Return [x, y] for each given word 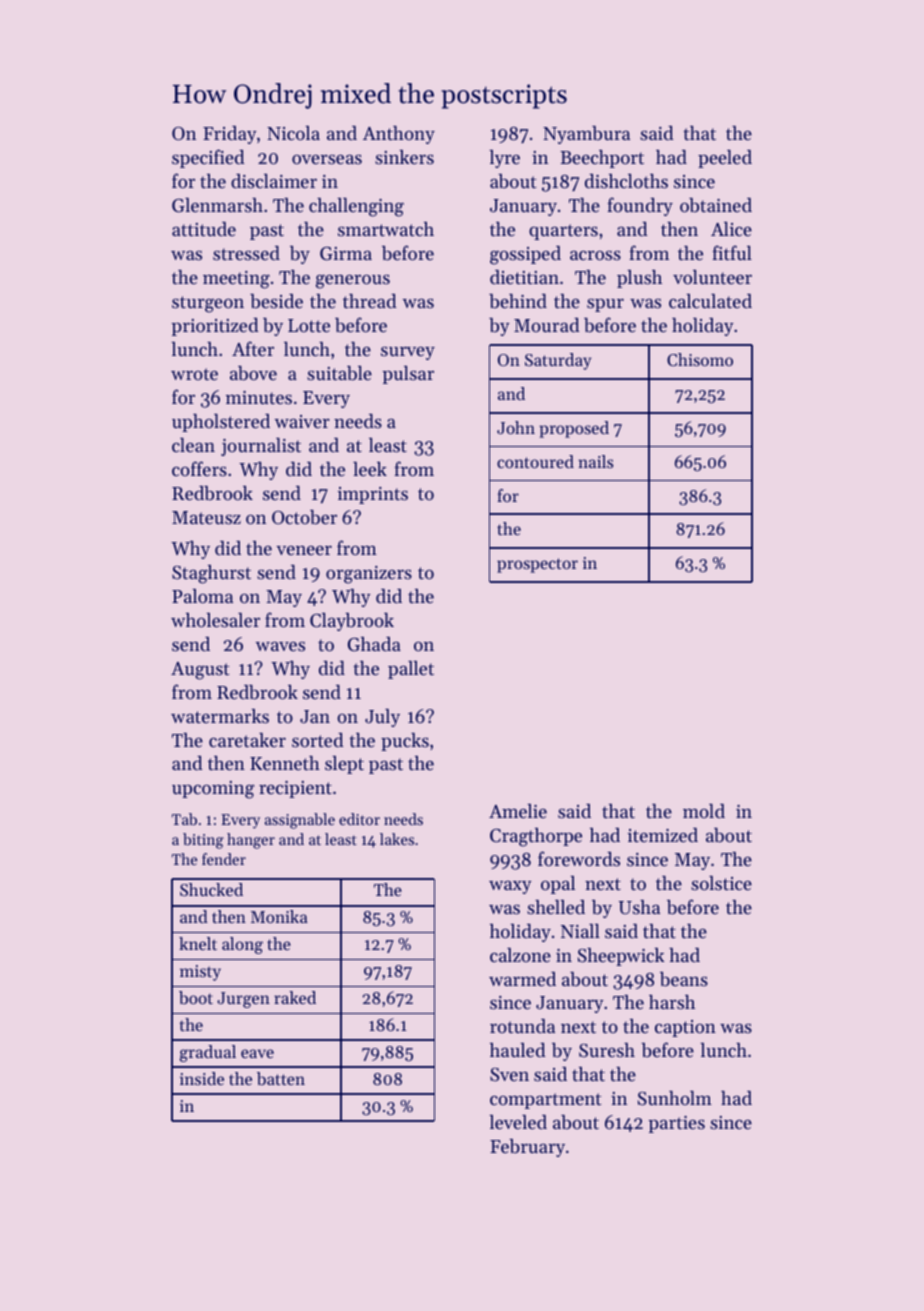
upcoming [213, 790]
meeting [236, 280]
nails [595, 461]
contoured [535, 461]
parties [676, 1124]
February [527, 1148]
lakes [397, 839]
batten [281, 1078]
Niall [580, 931]
